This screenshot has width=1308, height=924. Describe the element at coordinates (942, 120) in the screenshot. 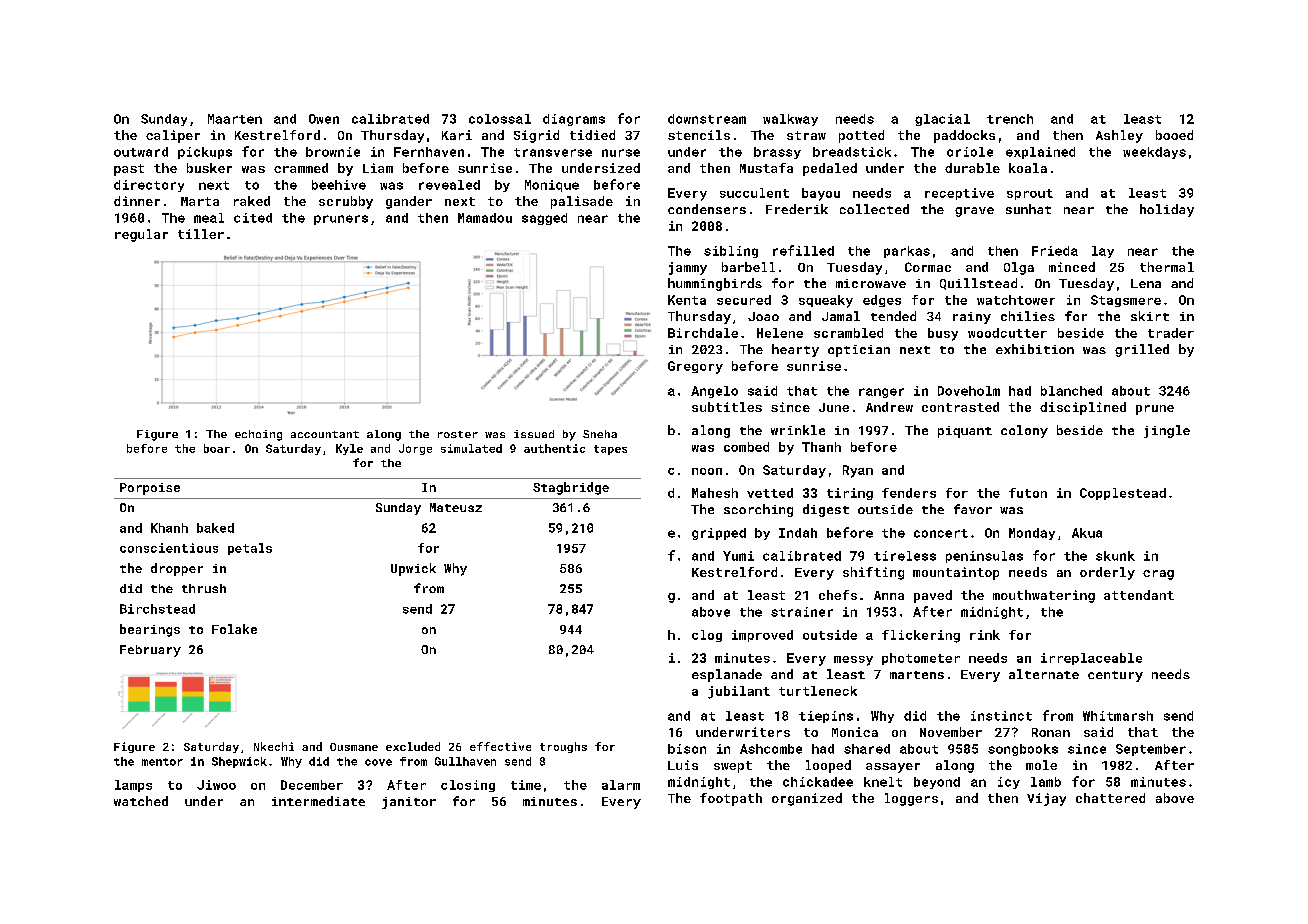

I see `glacial` at that location.
